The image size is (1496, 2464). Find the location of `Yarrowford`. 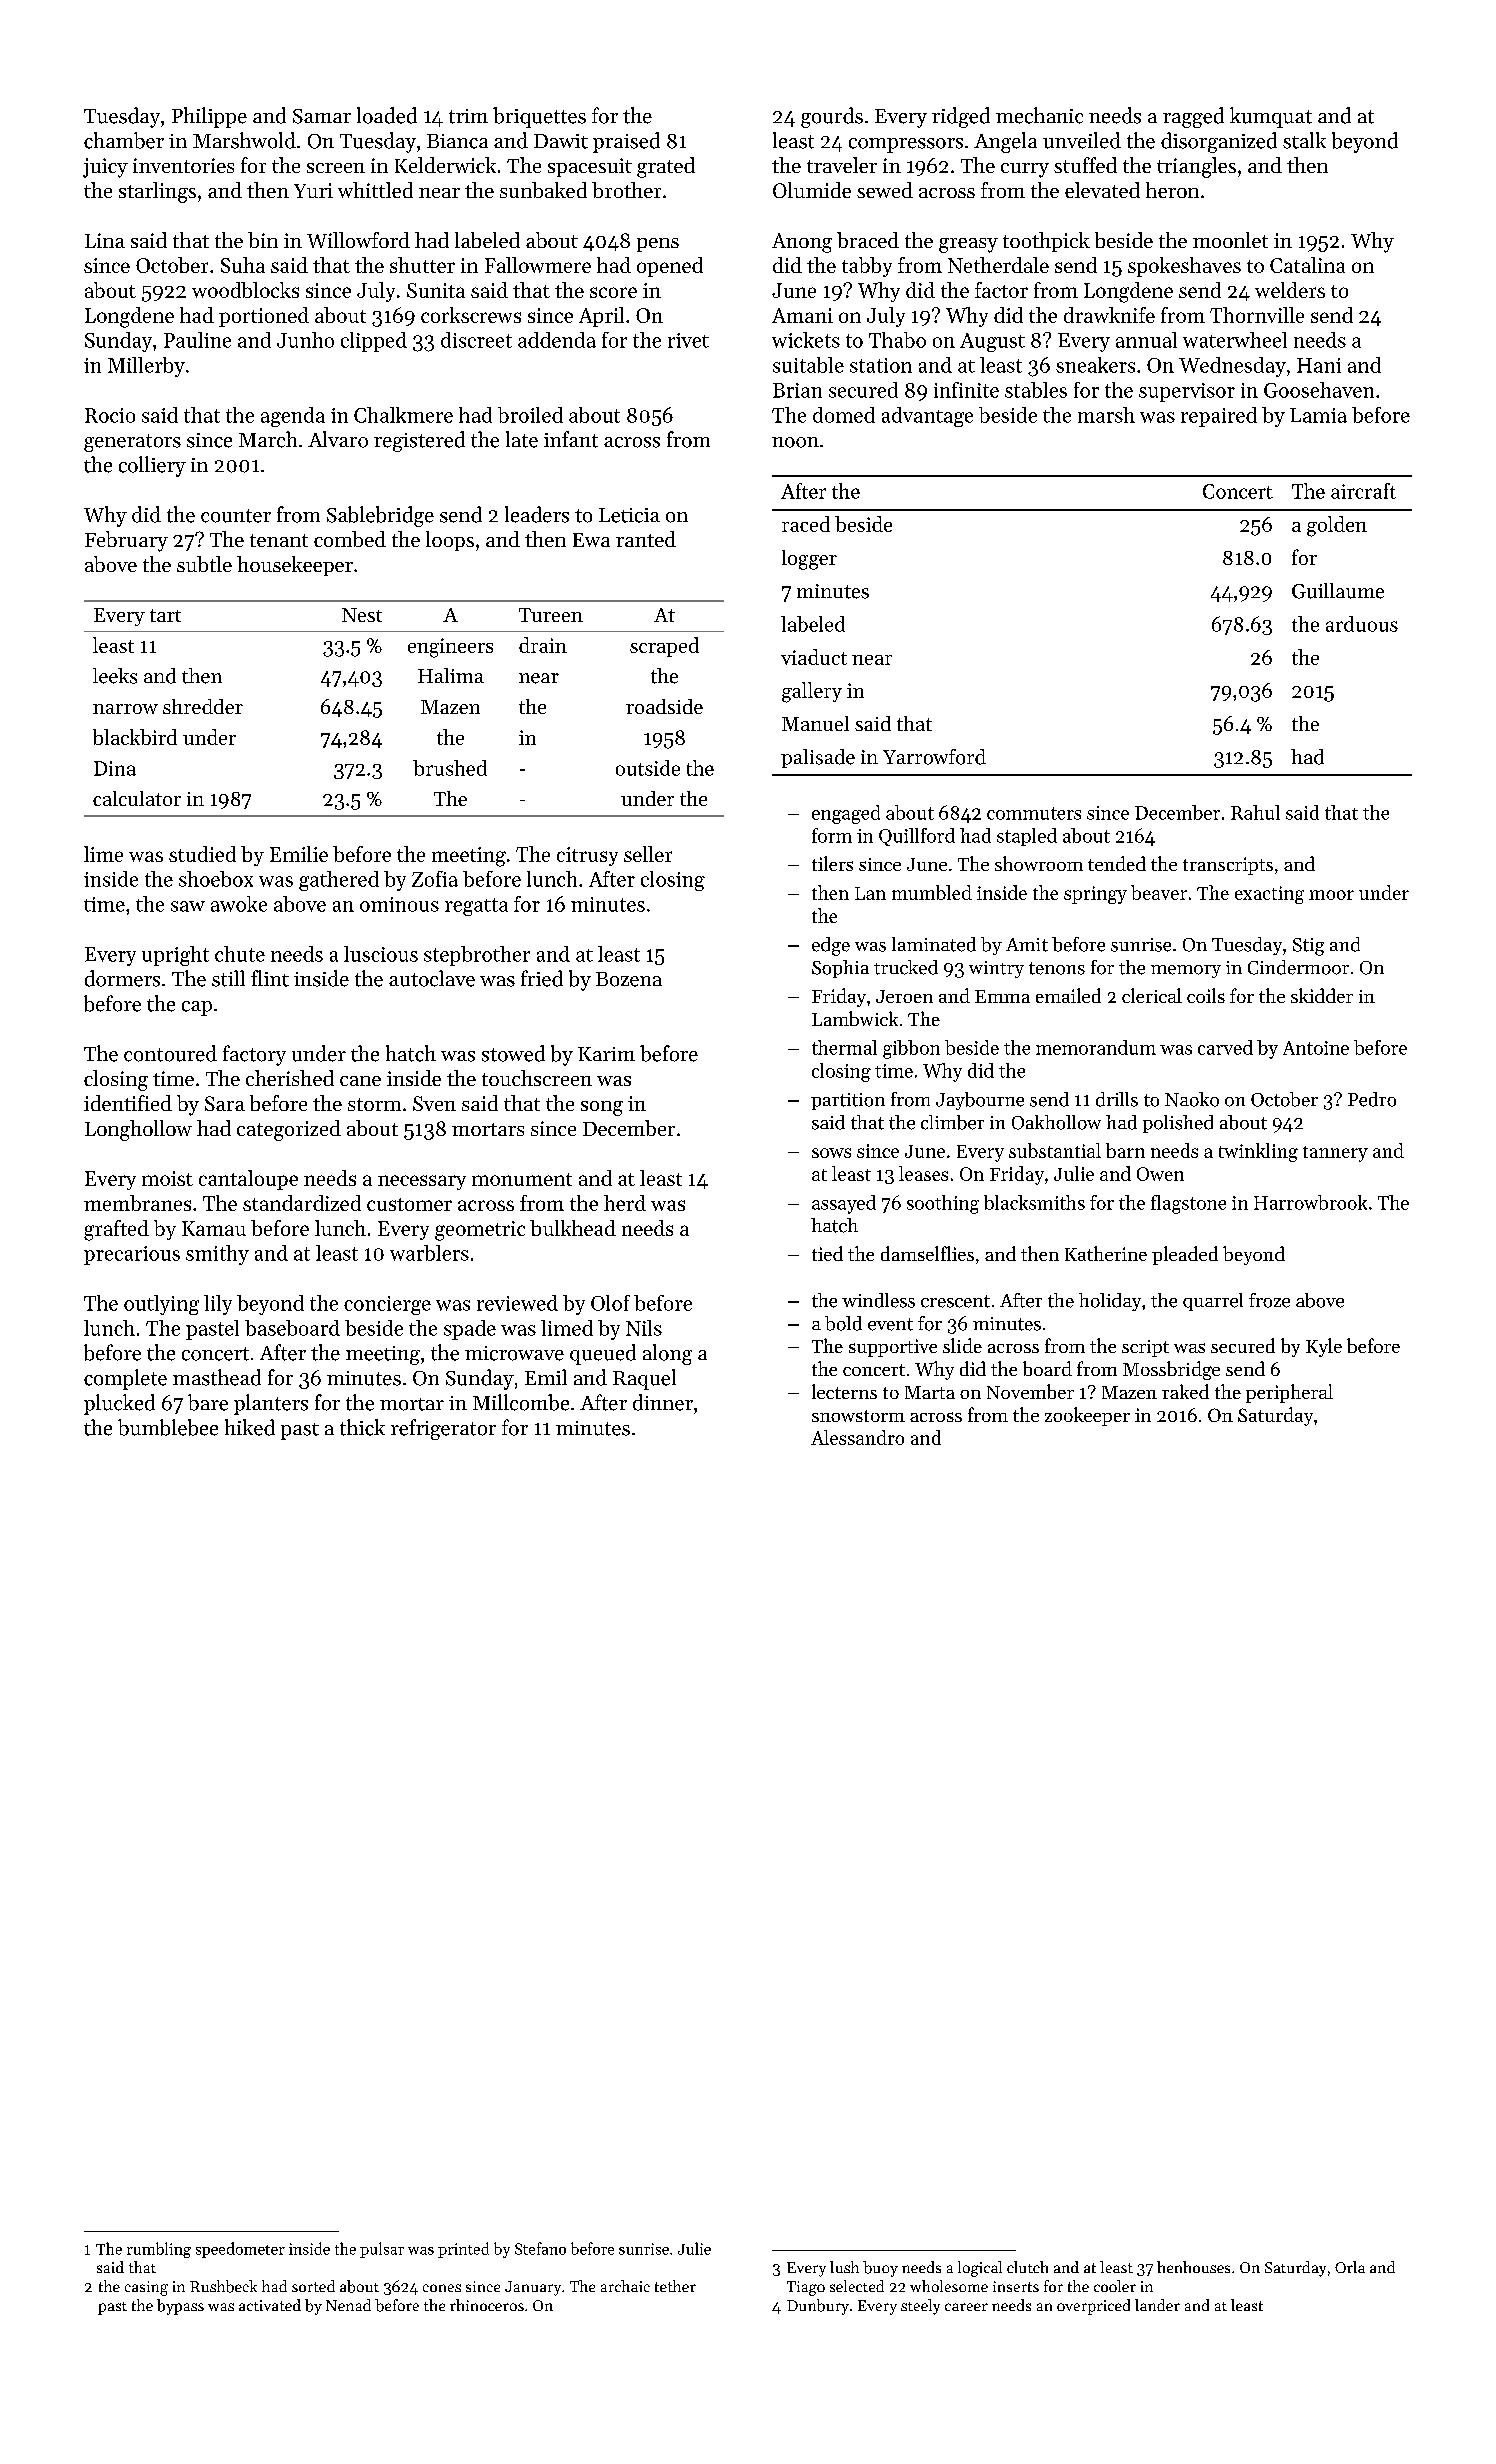

Yarrowford is located at coordinates (934, 757).
